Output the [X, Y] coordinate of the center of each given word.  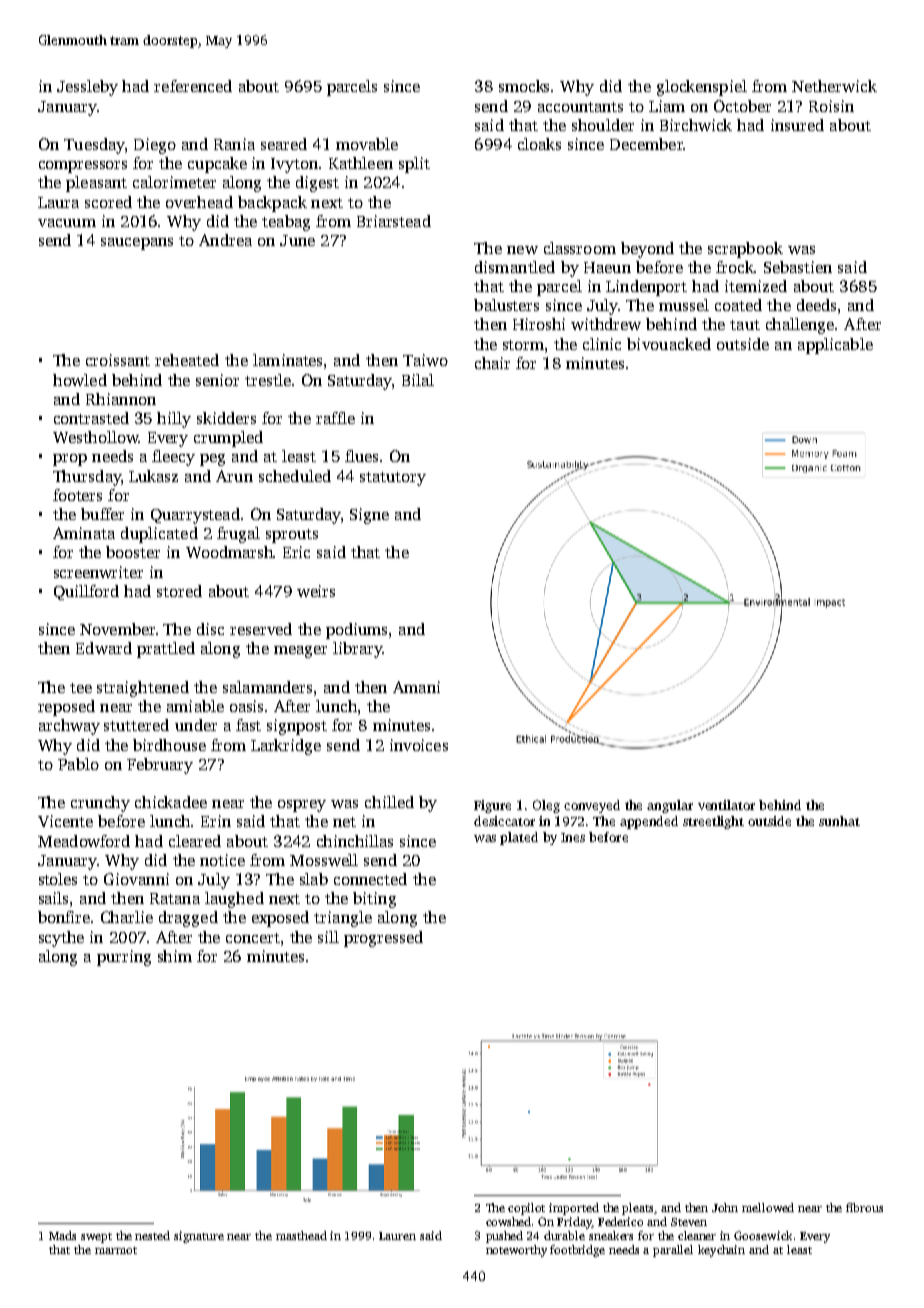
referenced [193, 86]
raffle [335, 418]
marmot [116, 1250]
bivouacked [669, 344]
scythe [61, 939]
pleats [638, 1209]
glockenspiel [702, 88]
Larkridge [286, 747]
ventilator [726, 805]
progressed [383, 939]
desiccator [504, 821]
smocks [524, 86]
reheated [187, 360]
